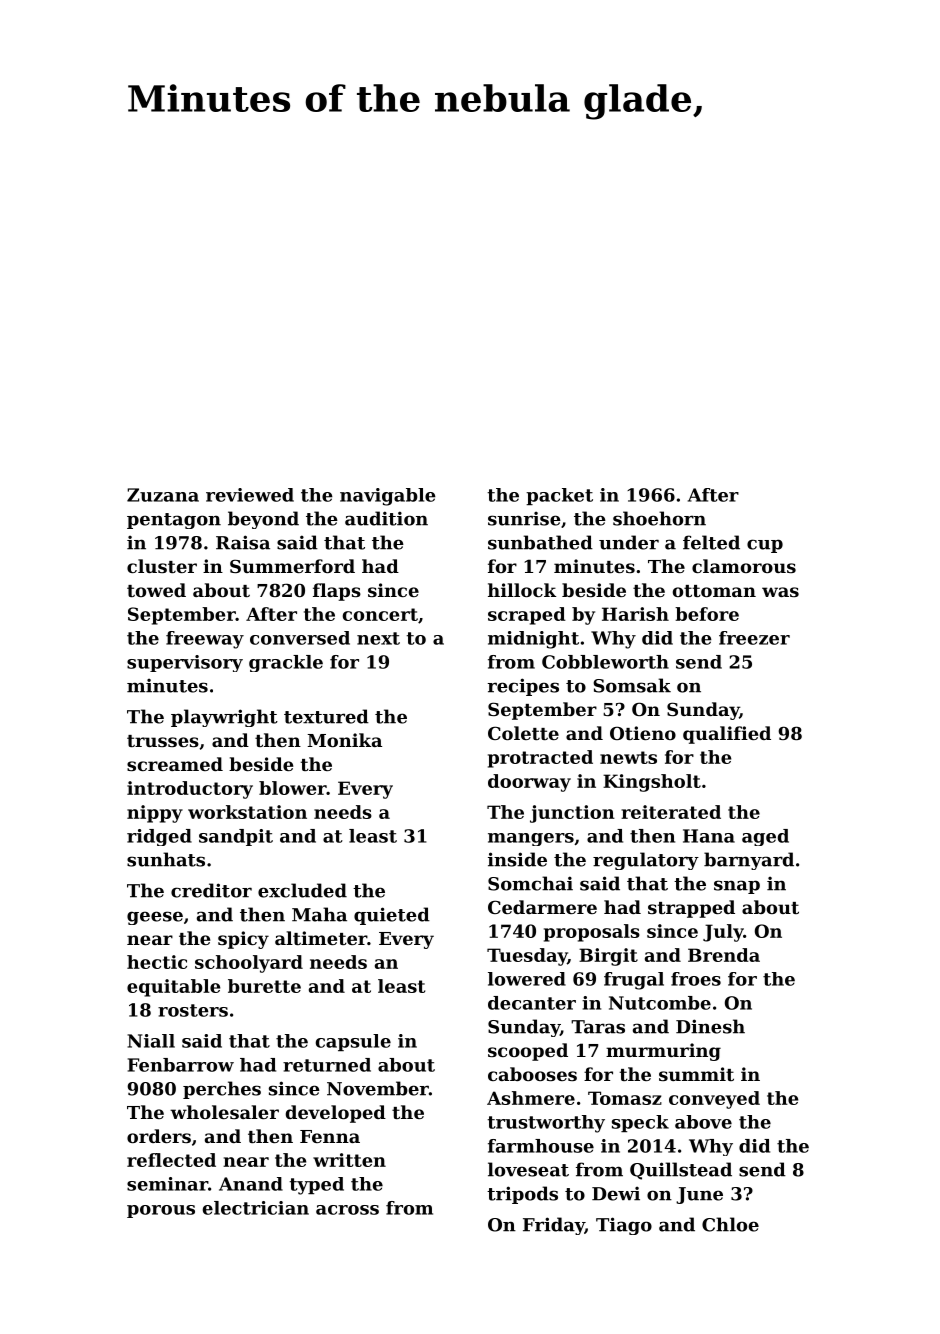  What do you see at coordinates (659, 518) in the screenshot?
I see `shoehorn` at bounding box center [659, 518].
